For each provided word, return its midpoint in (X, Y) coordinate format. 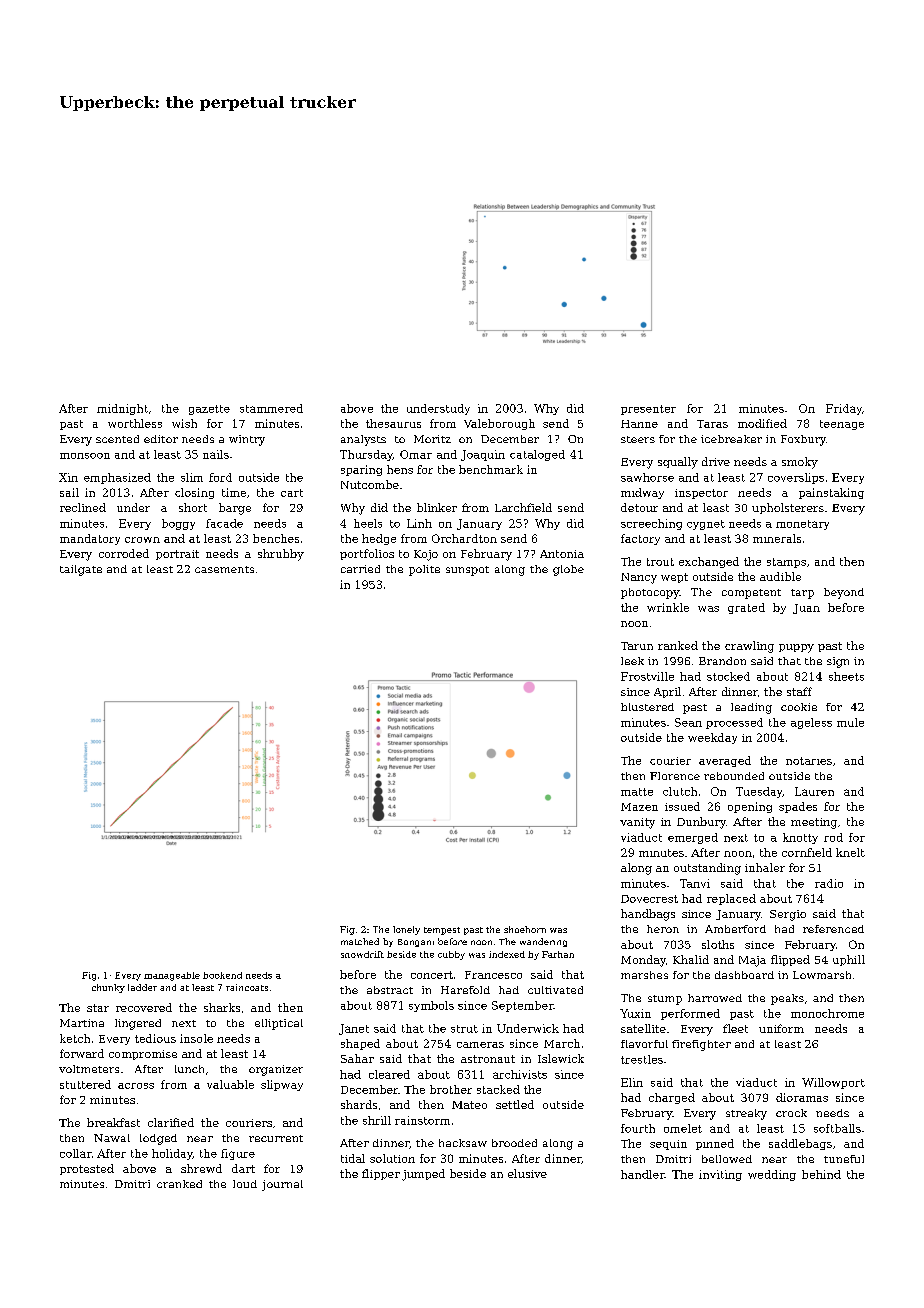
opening (750, 807)
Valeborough (499, 424)
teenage (842, 425)
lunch (189, 1069)
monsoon (85, 456)
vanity (637, 823)
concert (432, 975)
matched (360, 941)
